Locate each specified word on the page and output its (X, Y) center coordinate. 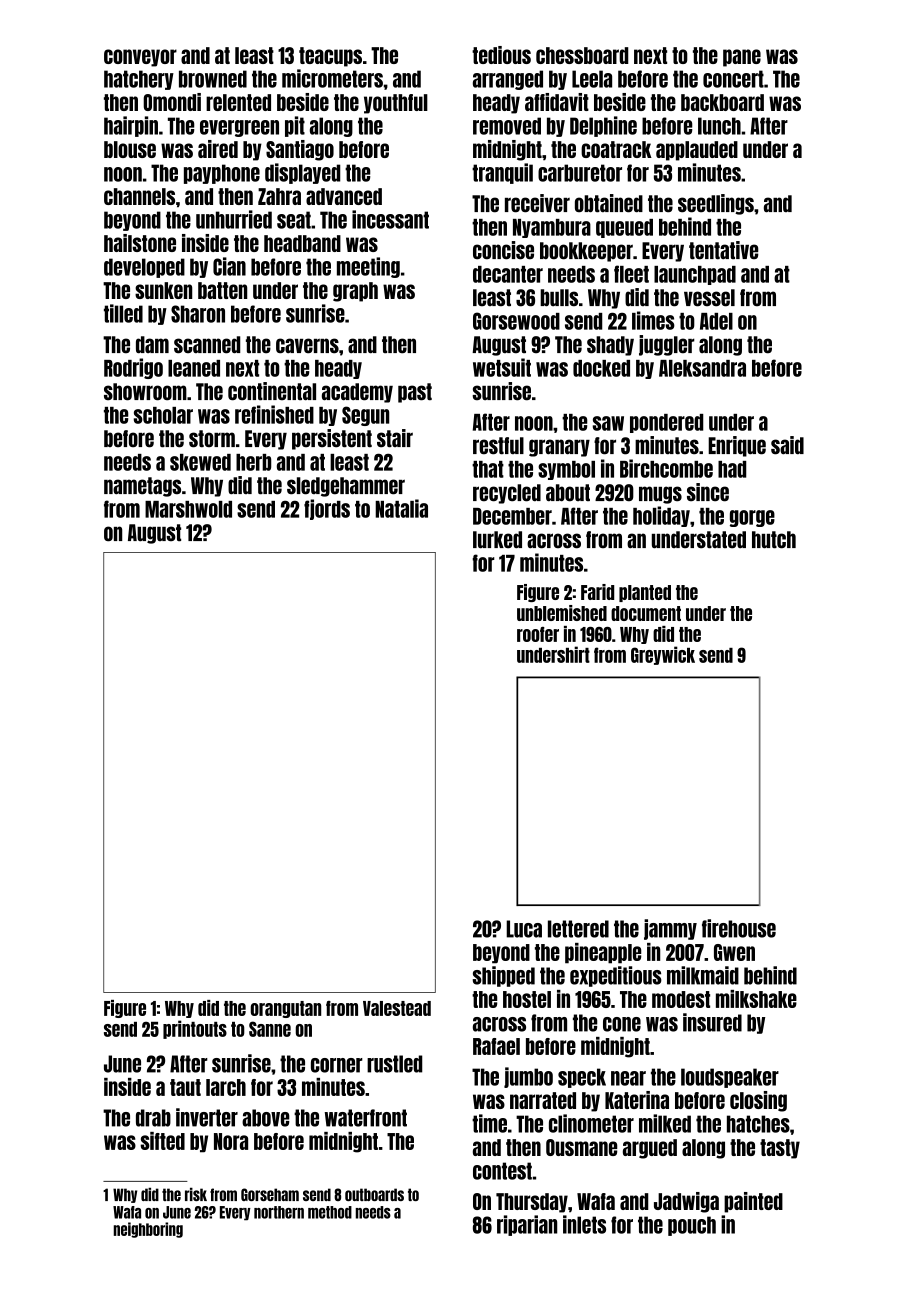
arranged (508, 80)
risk (196, 1194)
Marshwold (188, 509)
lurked (497, 540)
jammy (670, 929)
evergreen (239, 128)
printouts (195, 1029)
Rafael (496, 1046)
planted (645, 593)
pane (742, 58)
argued (650, 1149)
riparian (527, 1225)
